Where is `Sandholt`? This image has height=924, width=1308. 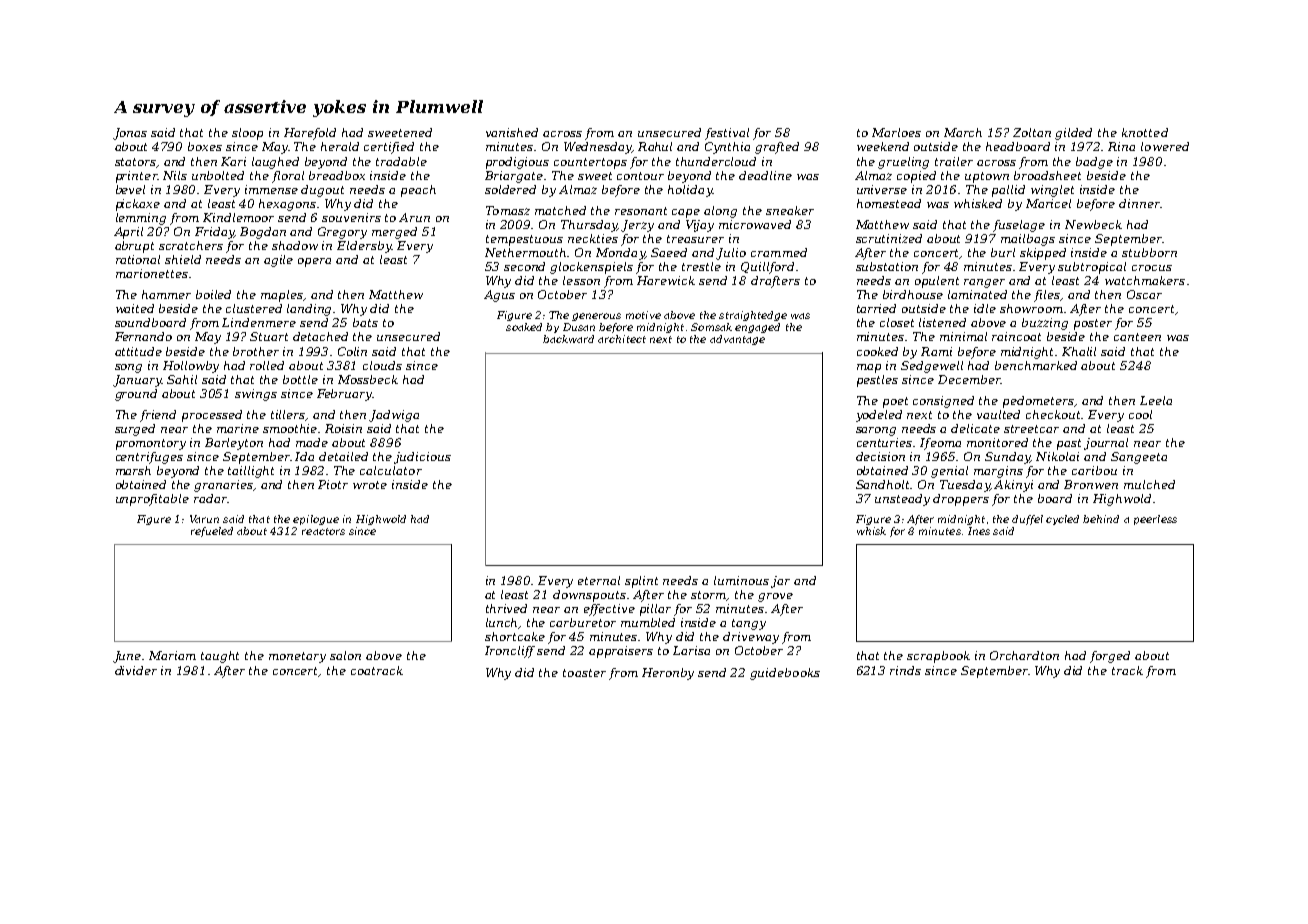
Sandholt is located at coordinates (883, 484).
